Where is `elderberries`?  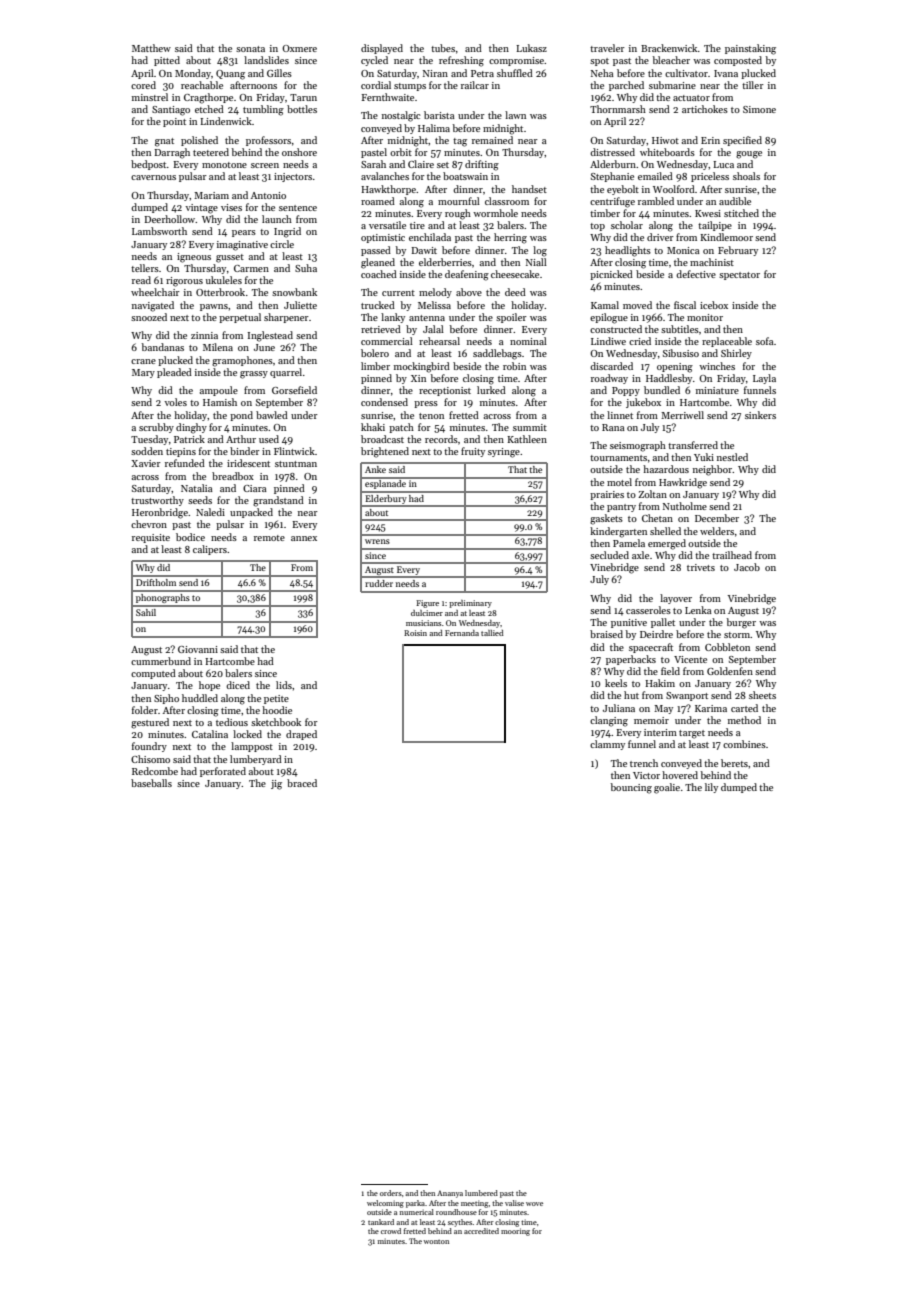
elderberries is located at coordinates (445, 262).
